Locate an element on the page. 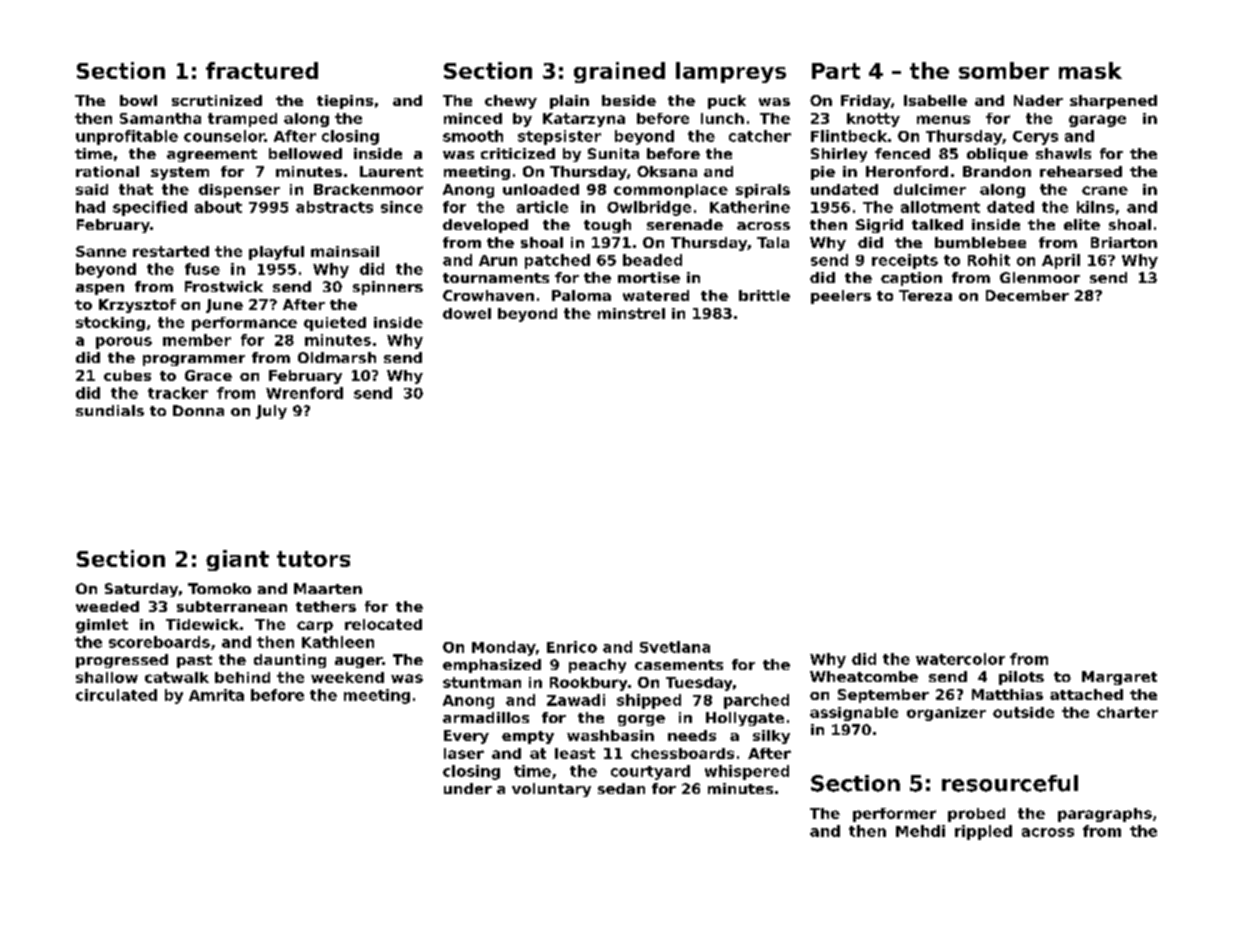  dowel is located at coordinates (467, 313).
